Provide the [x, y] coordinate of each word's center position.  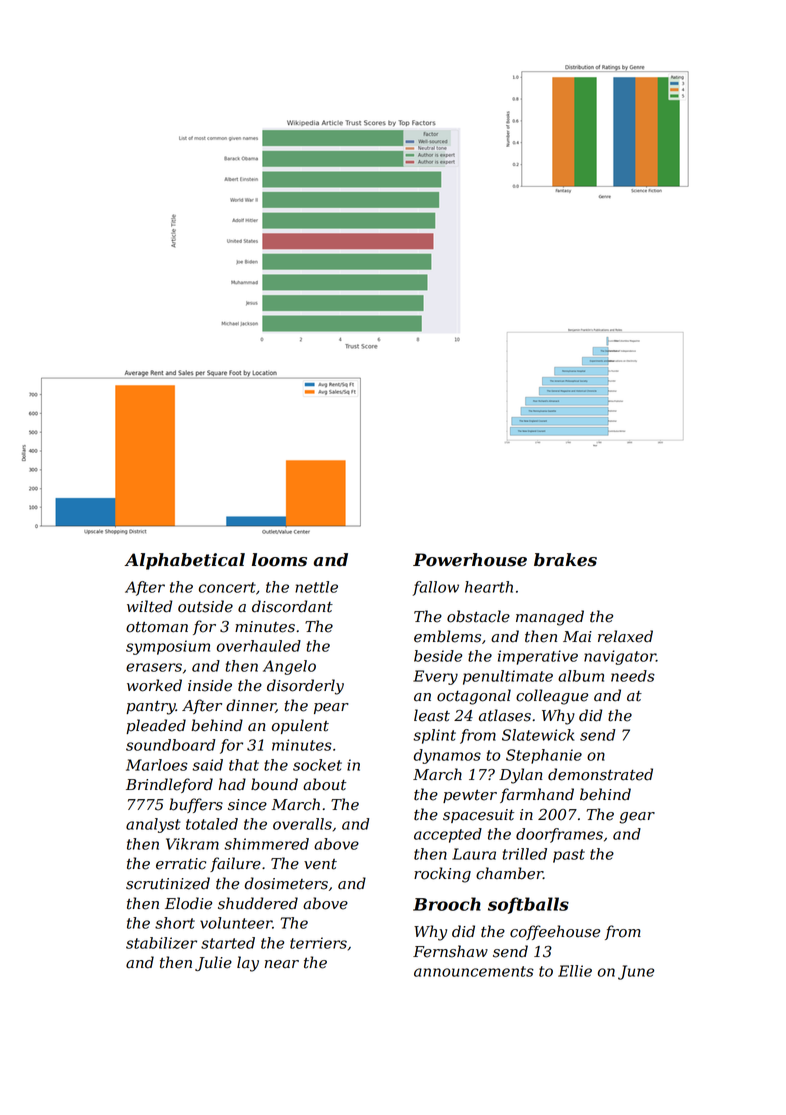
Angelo [289, 667]
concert [227, 587]
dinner [251, 706]
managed [550, 618]
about [324, 784]
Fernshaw [450, 951]
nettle [316, 587]
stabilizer [161, 943]
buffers [196, 805]
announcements [474, 971]
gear [637, 818]
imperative [538, 657]
